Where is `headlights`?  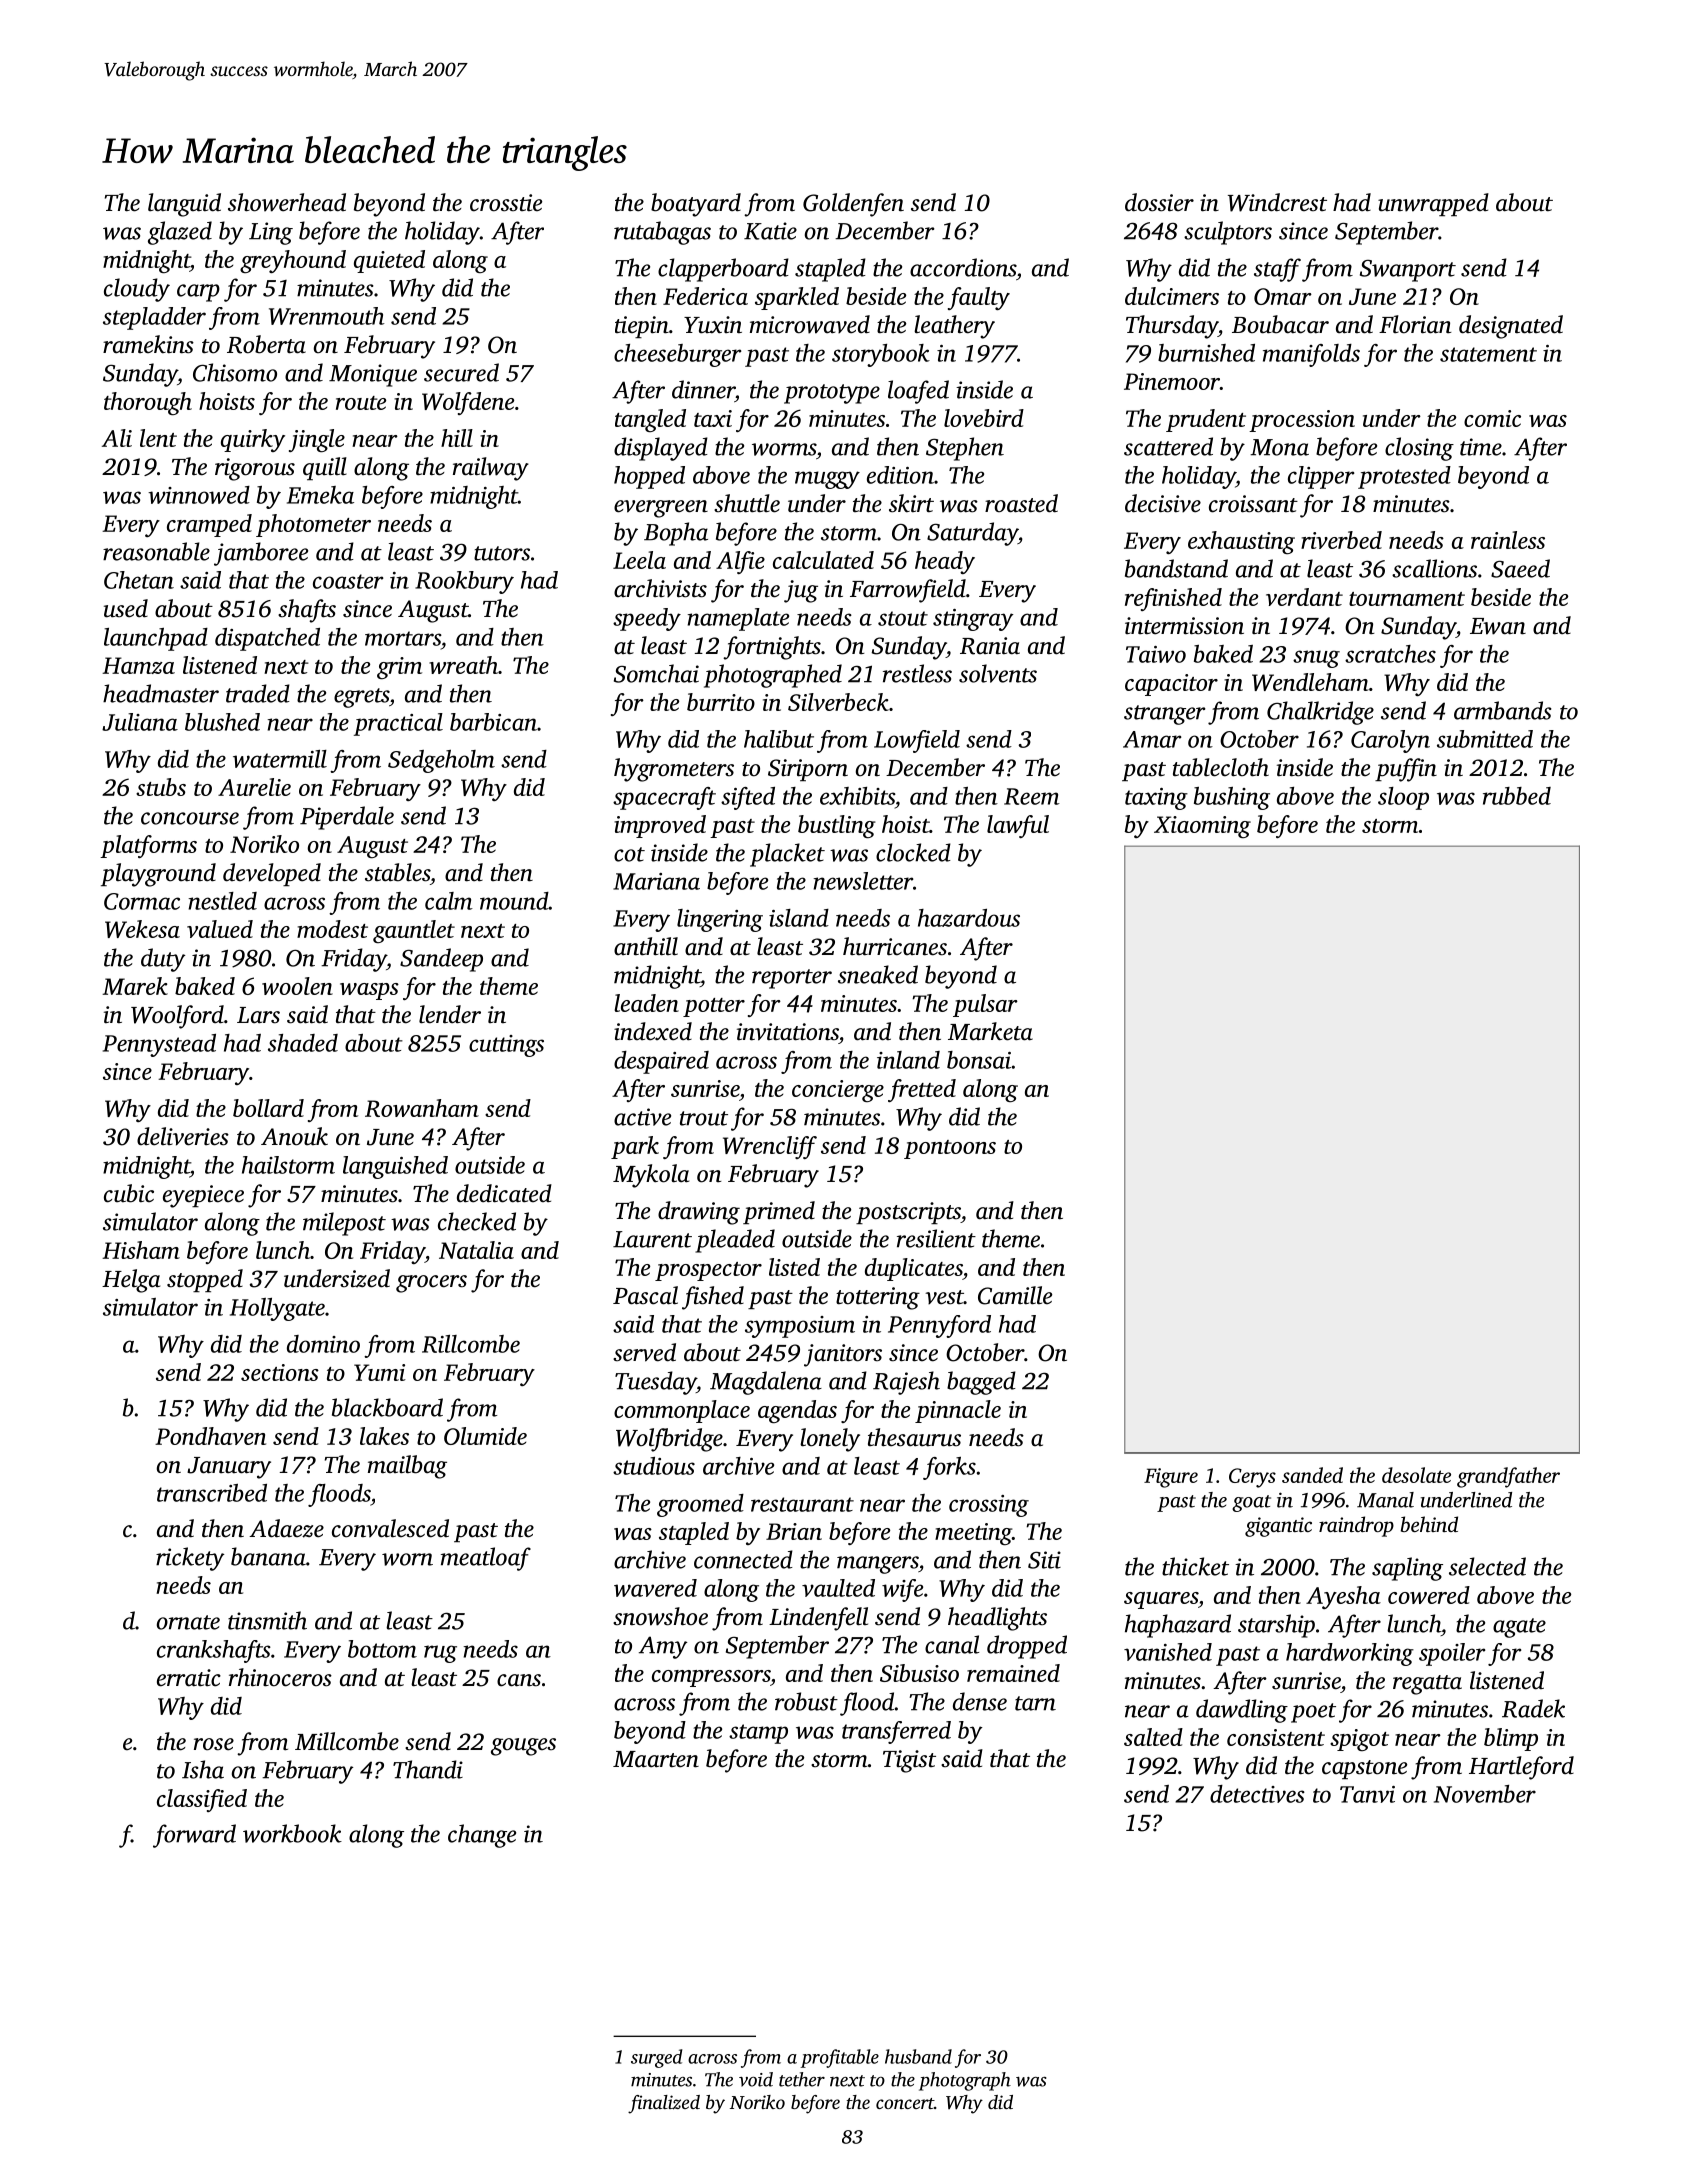
headlights is located at coordinates (997, 1619).
